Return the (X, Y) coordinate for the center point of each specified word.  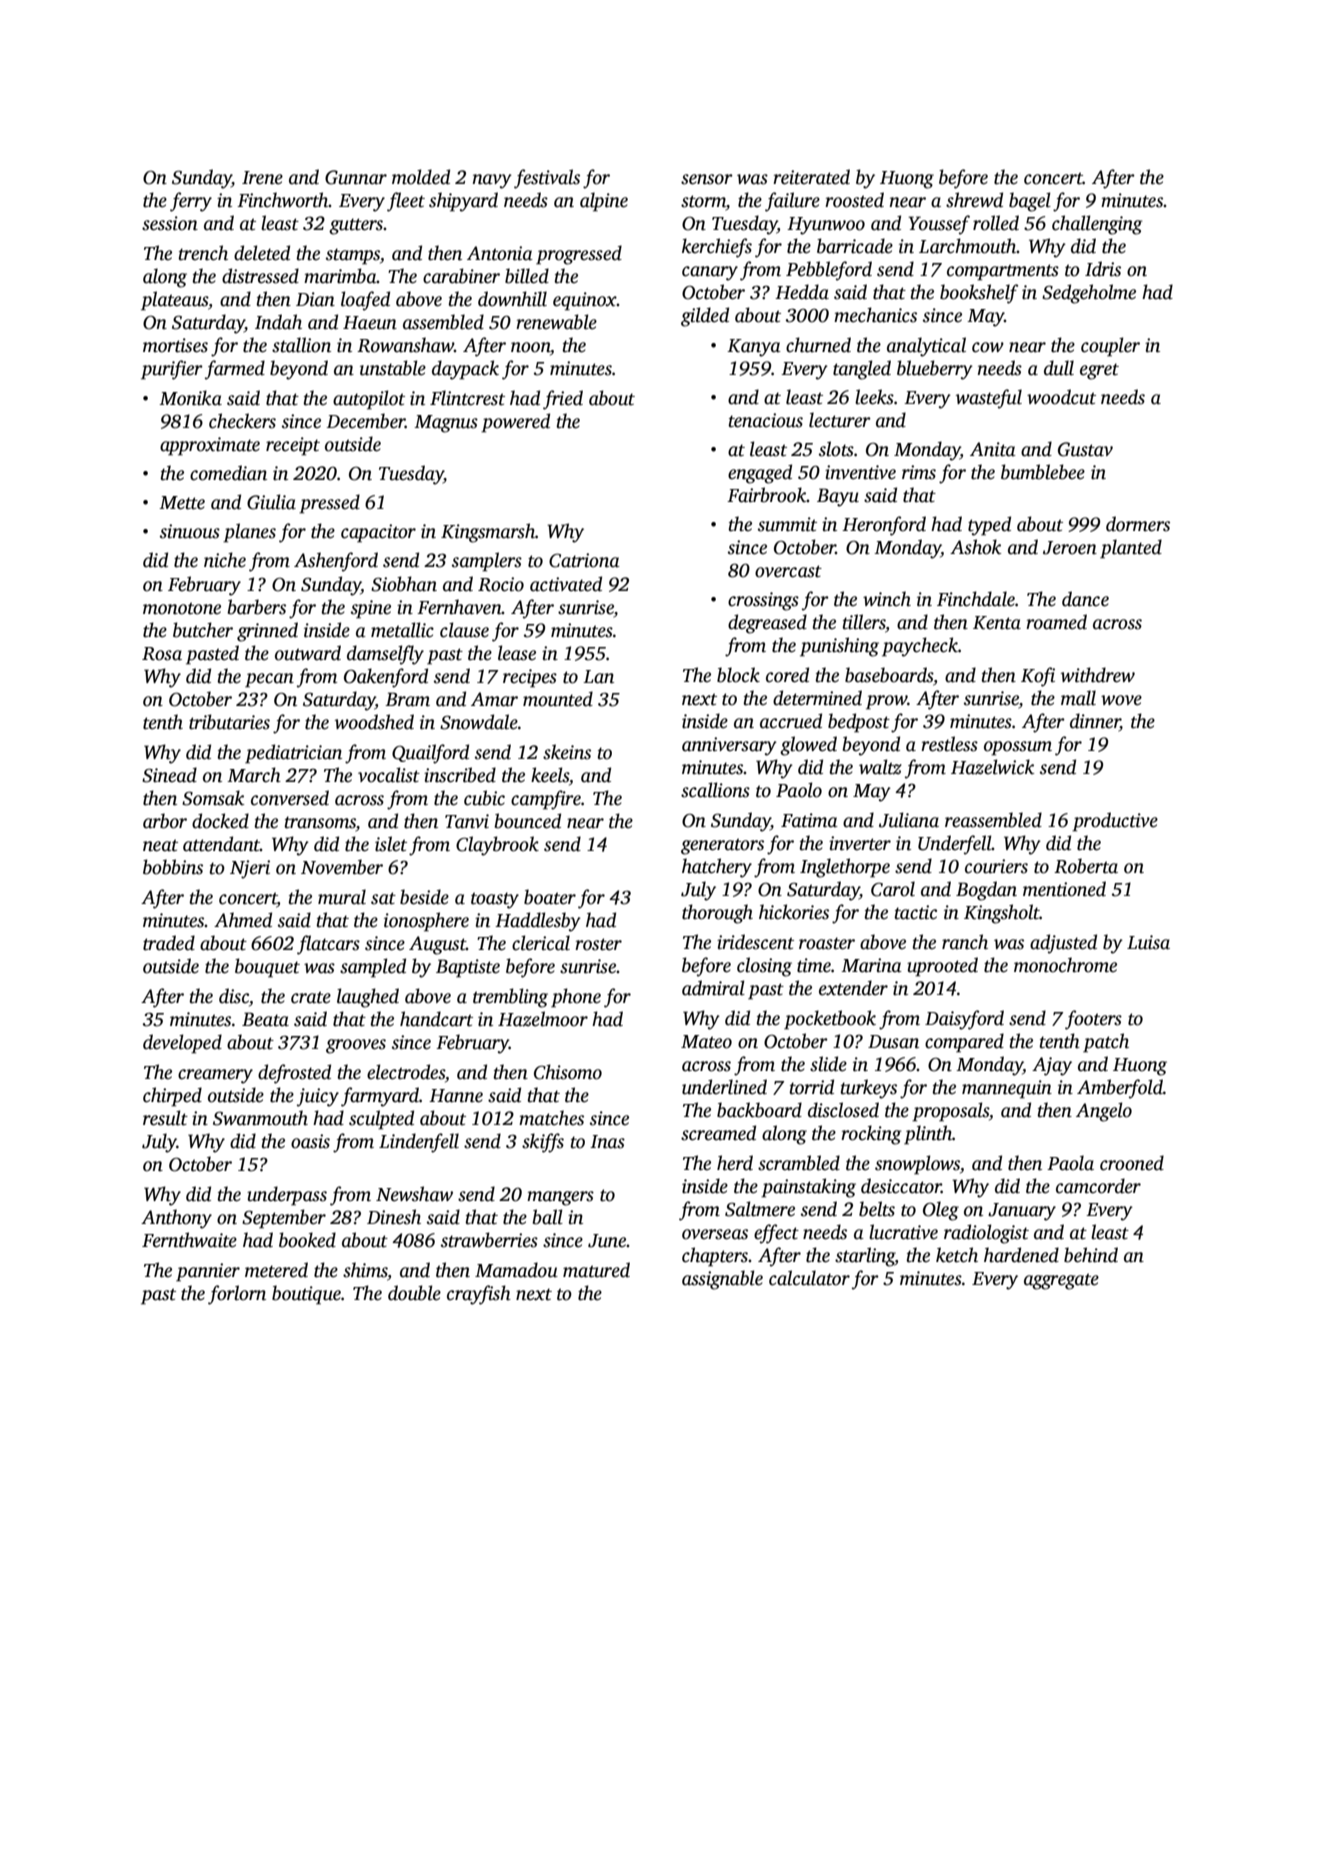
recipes (530, 678)
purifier (172, 370)
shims (365, 1271)
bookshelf (979, 294)
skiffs (543, 1143)
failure (792, 202)
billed (527, 276)
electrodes (406, 1072)
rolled (996, 223)
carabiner (461, 276)
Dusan (893, 1042)
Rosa (162, 654)
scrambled (799, 1163)
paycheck (920, 647)
